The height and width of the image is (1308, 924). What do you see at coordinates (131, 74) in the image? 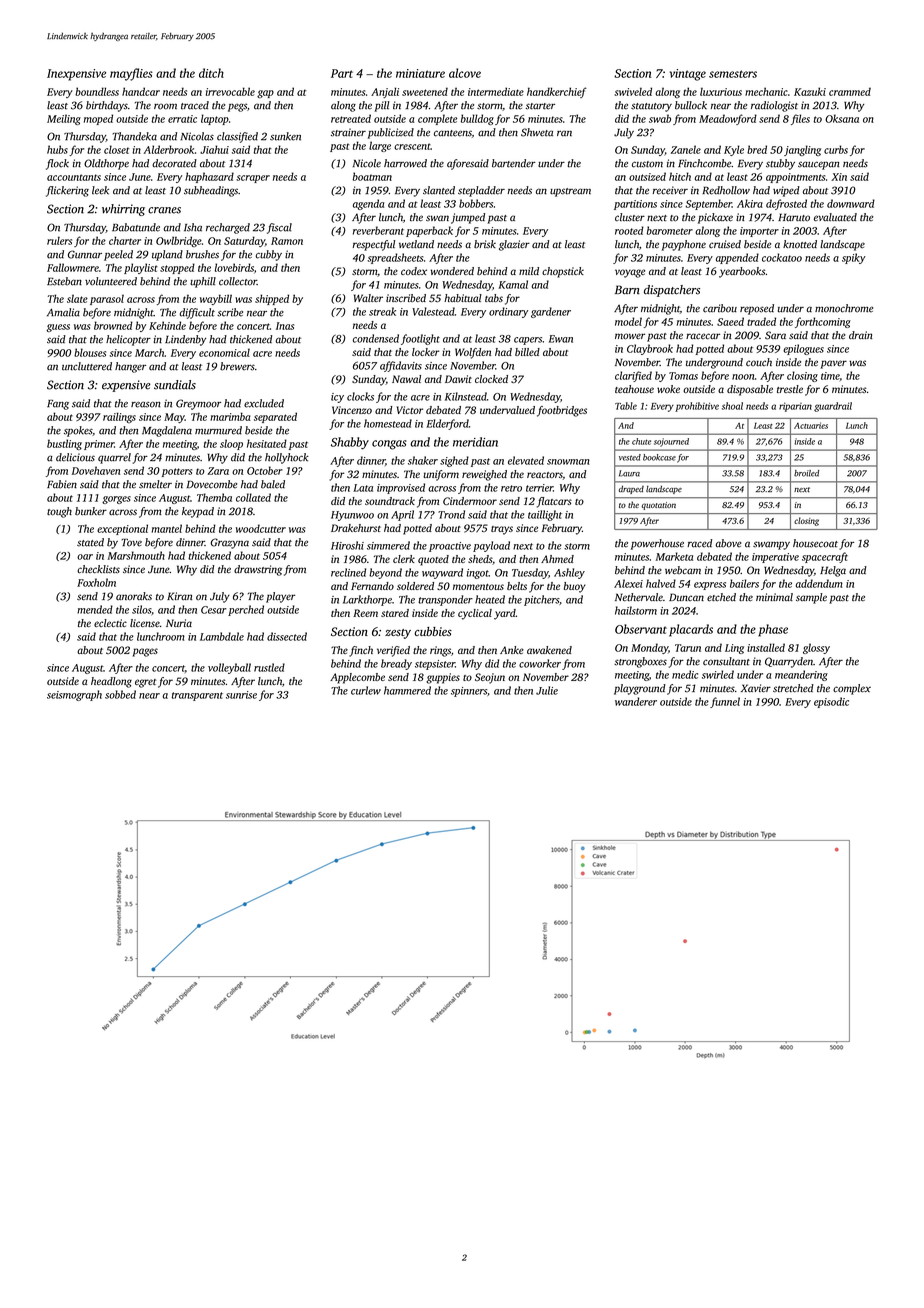
I see `mayflies` at bounding box center [131, 74].
